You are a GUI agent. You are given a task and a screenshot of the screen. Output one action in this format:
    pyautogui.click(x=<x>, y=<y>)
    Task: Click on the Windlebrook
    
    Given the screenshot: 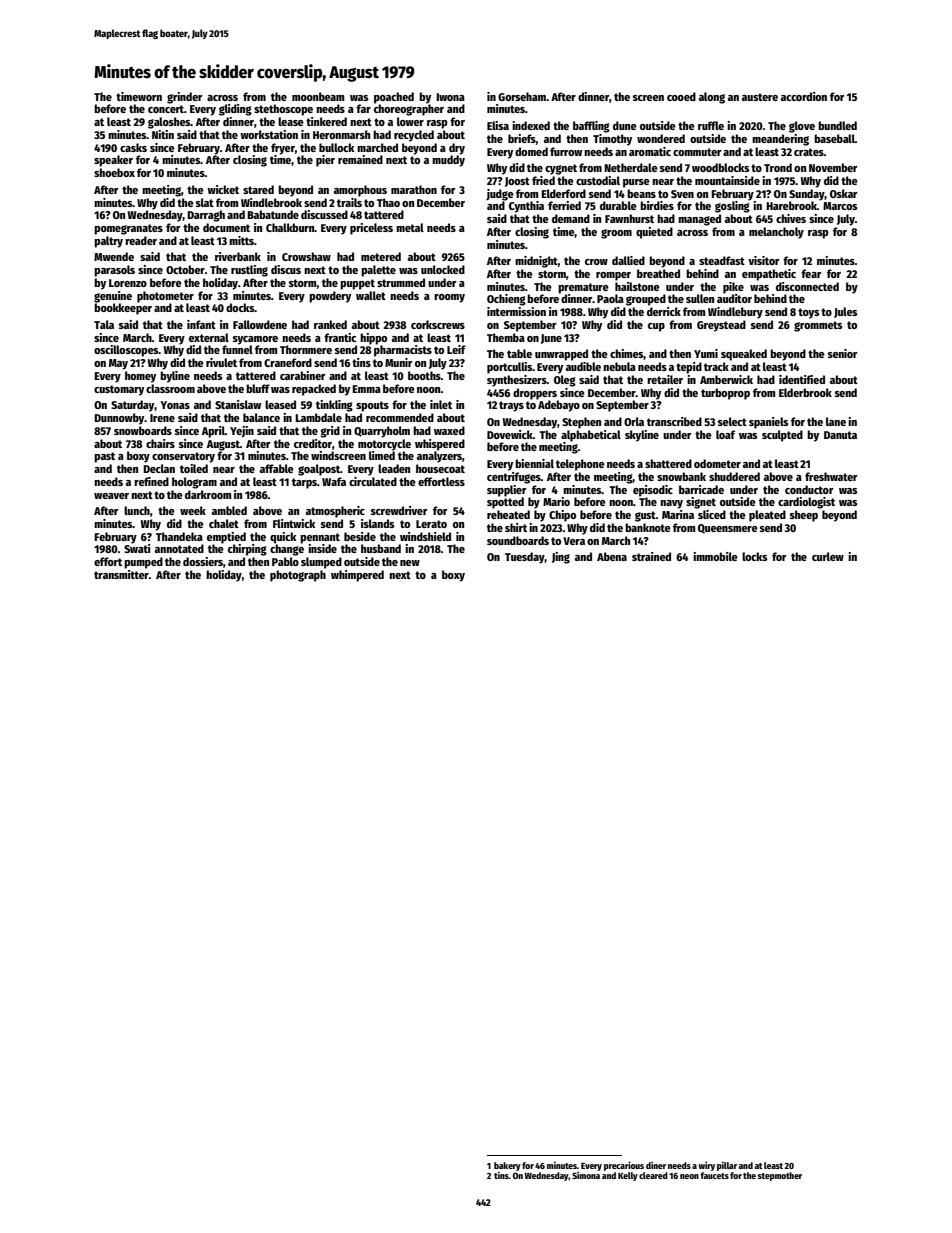 What is the action you would take?
    pyautogui.click(x=271, y=202)
